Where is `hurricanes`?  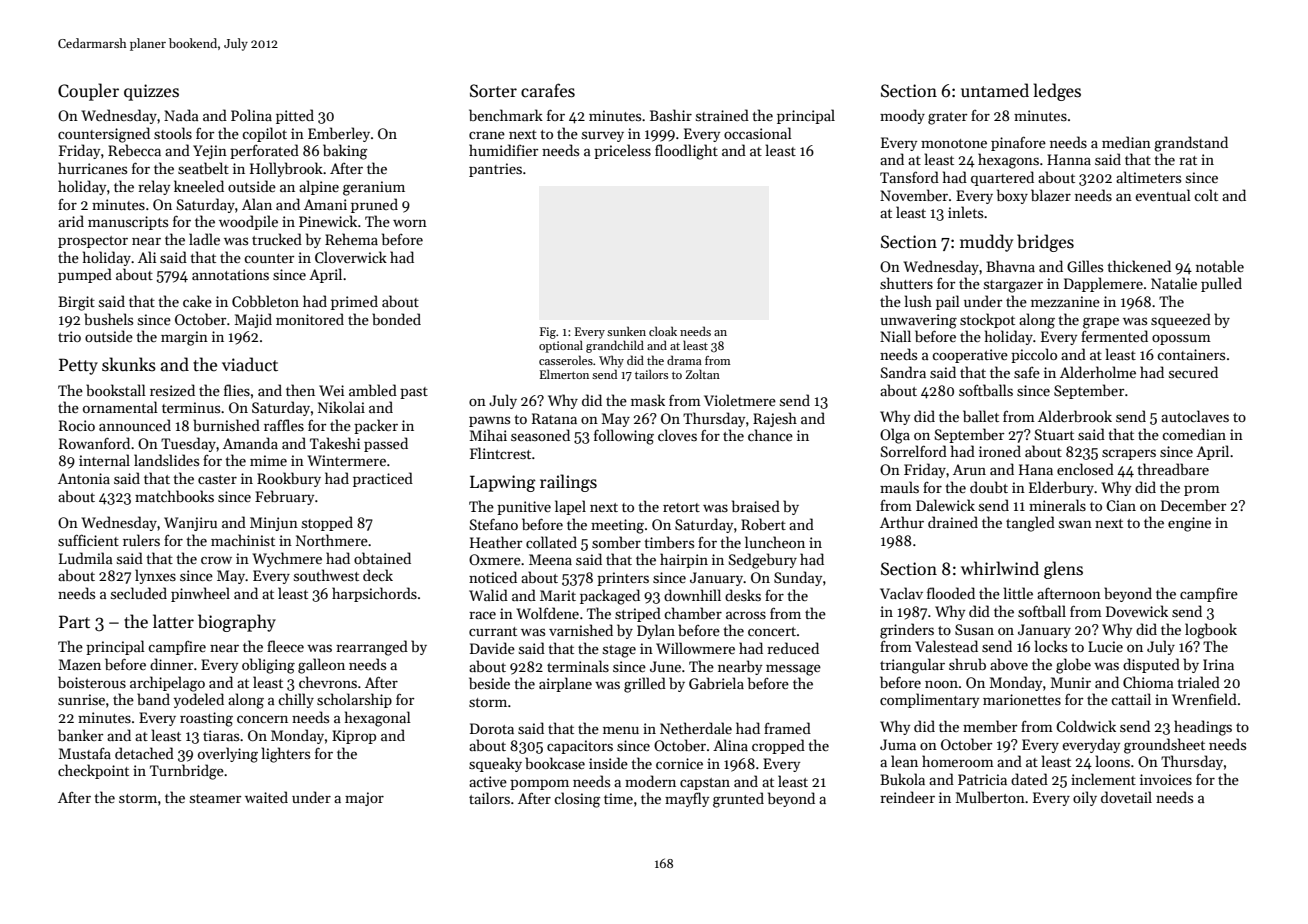 hurricanes is located at coordinates (92, 168).
